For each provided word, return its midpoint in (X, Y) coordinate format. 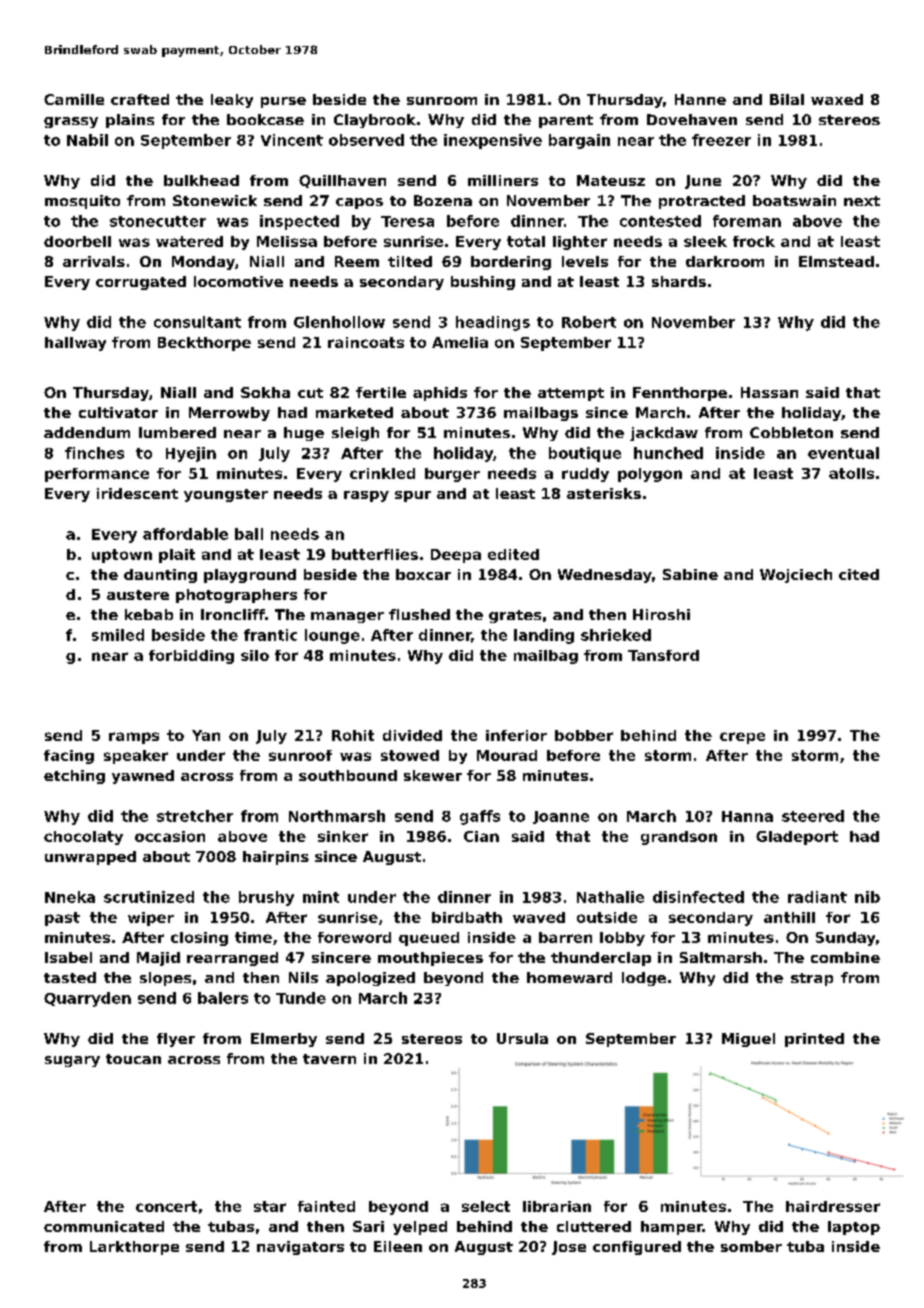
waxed (837, 99)
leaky (232, 101)
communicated (104, 1226)
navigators (300, 1248)
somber (751, 1246)
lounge (332, 636)
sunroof (300, 755)
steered (813, 816)
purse (283, 102)
